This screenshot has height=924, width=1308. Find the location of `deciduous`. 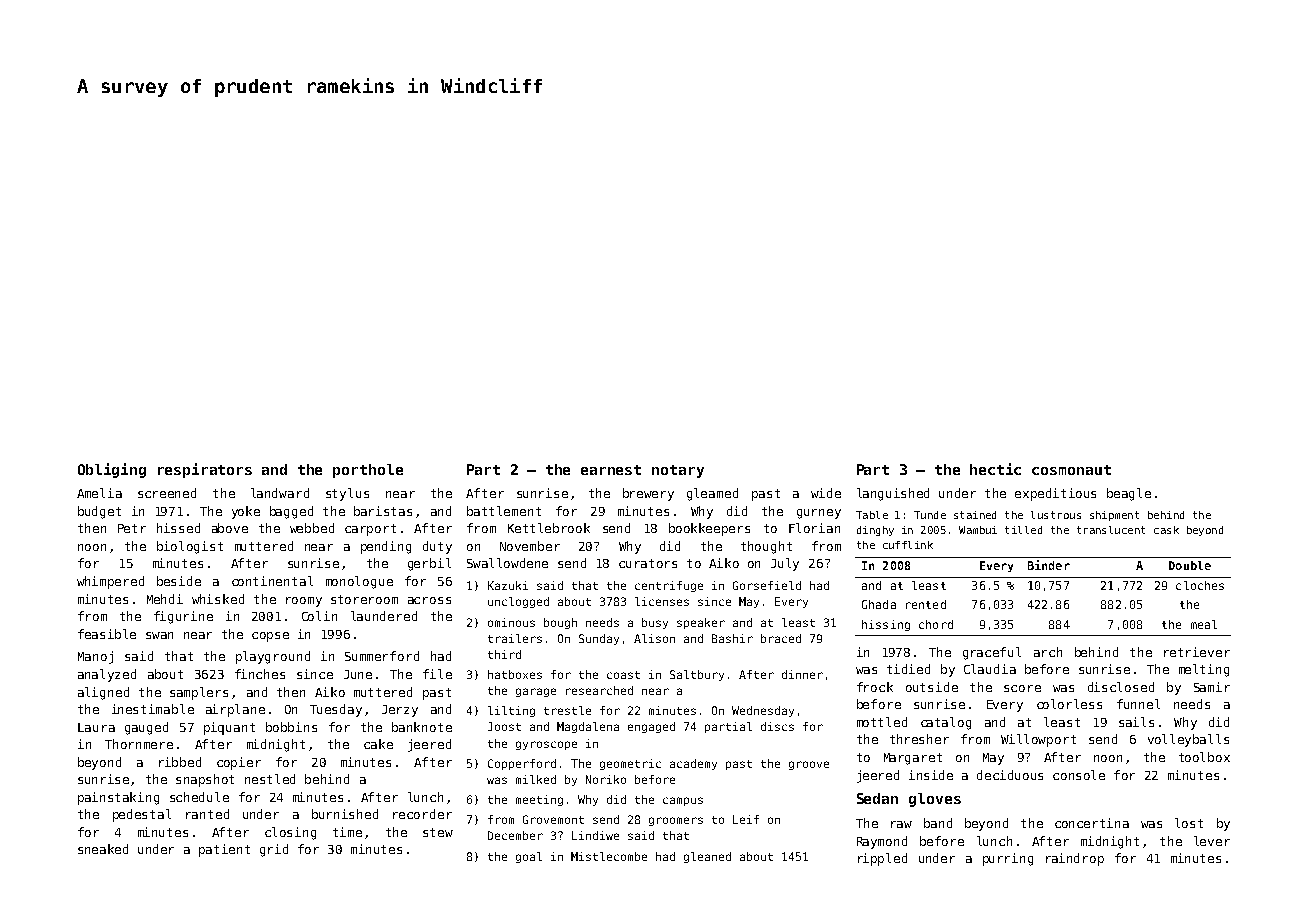

deciduous is located at coordinates (1010, 775).
